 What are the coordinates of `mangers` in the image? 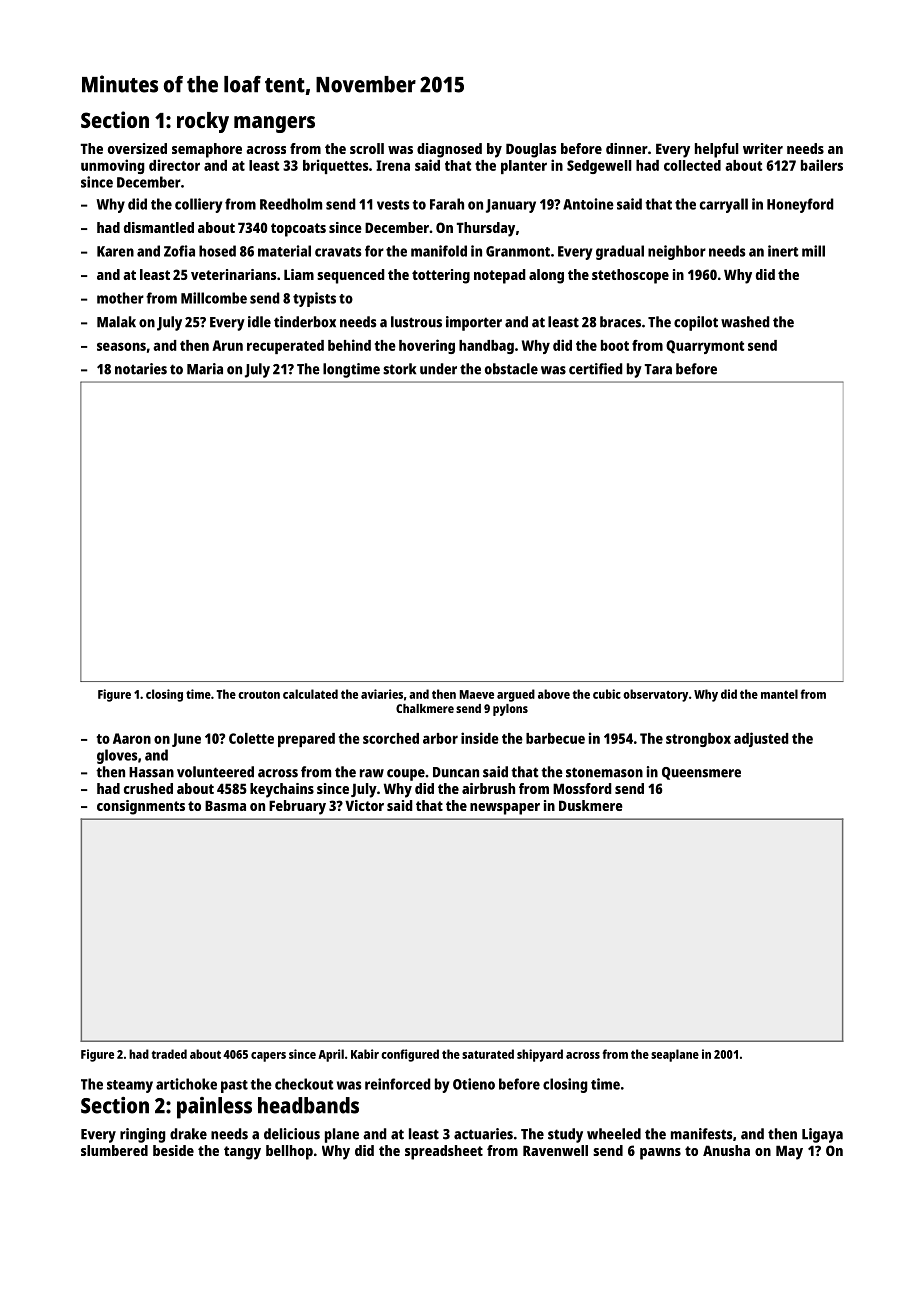 It's located at (274, 124).
